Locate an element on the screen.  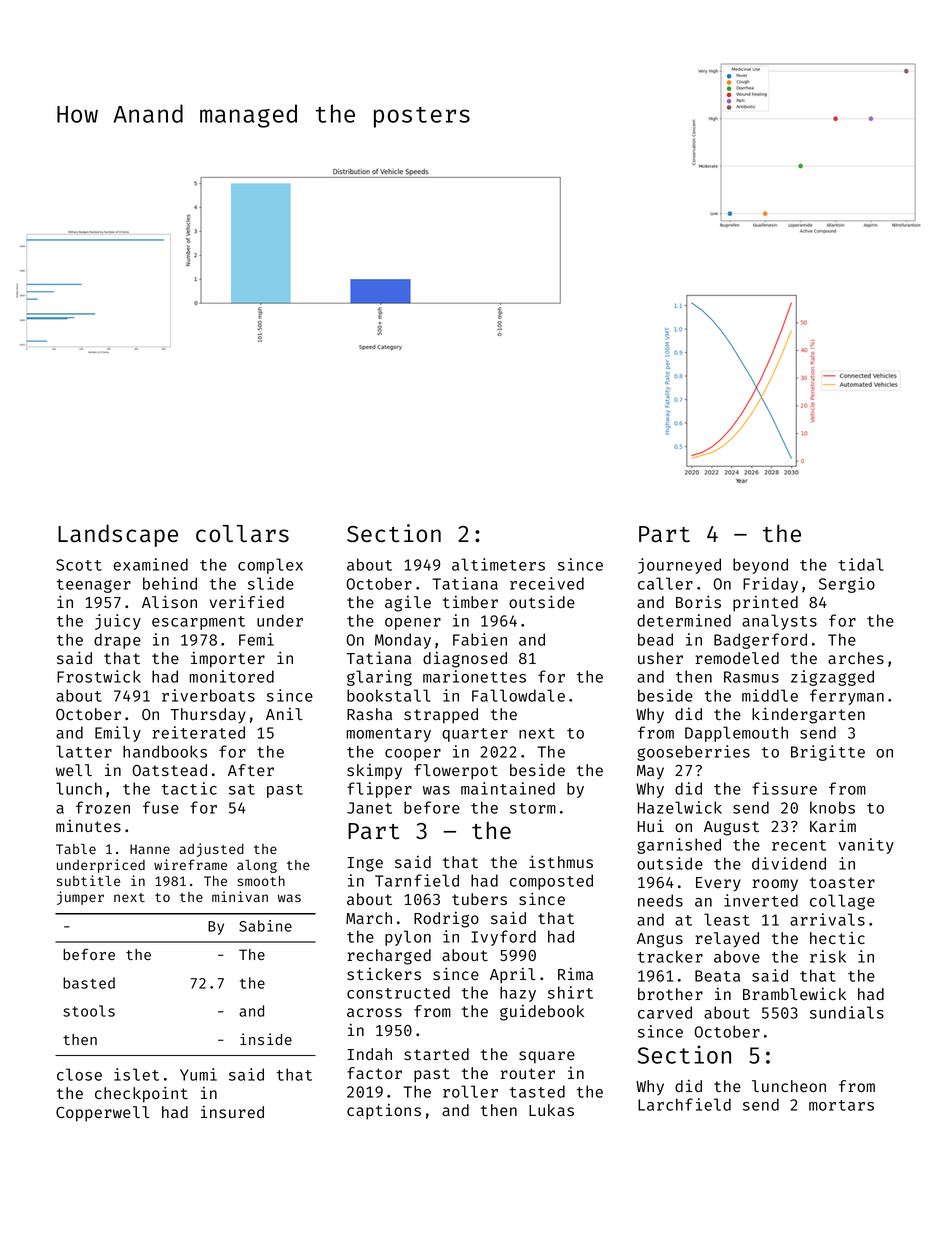
diagnosed is located at coordinates (465, 659).
